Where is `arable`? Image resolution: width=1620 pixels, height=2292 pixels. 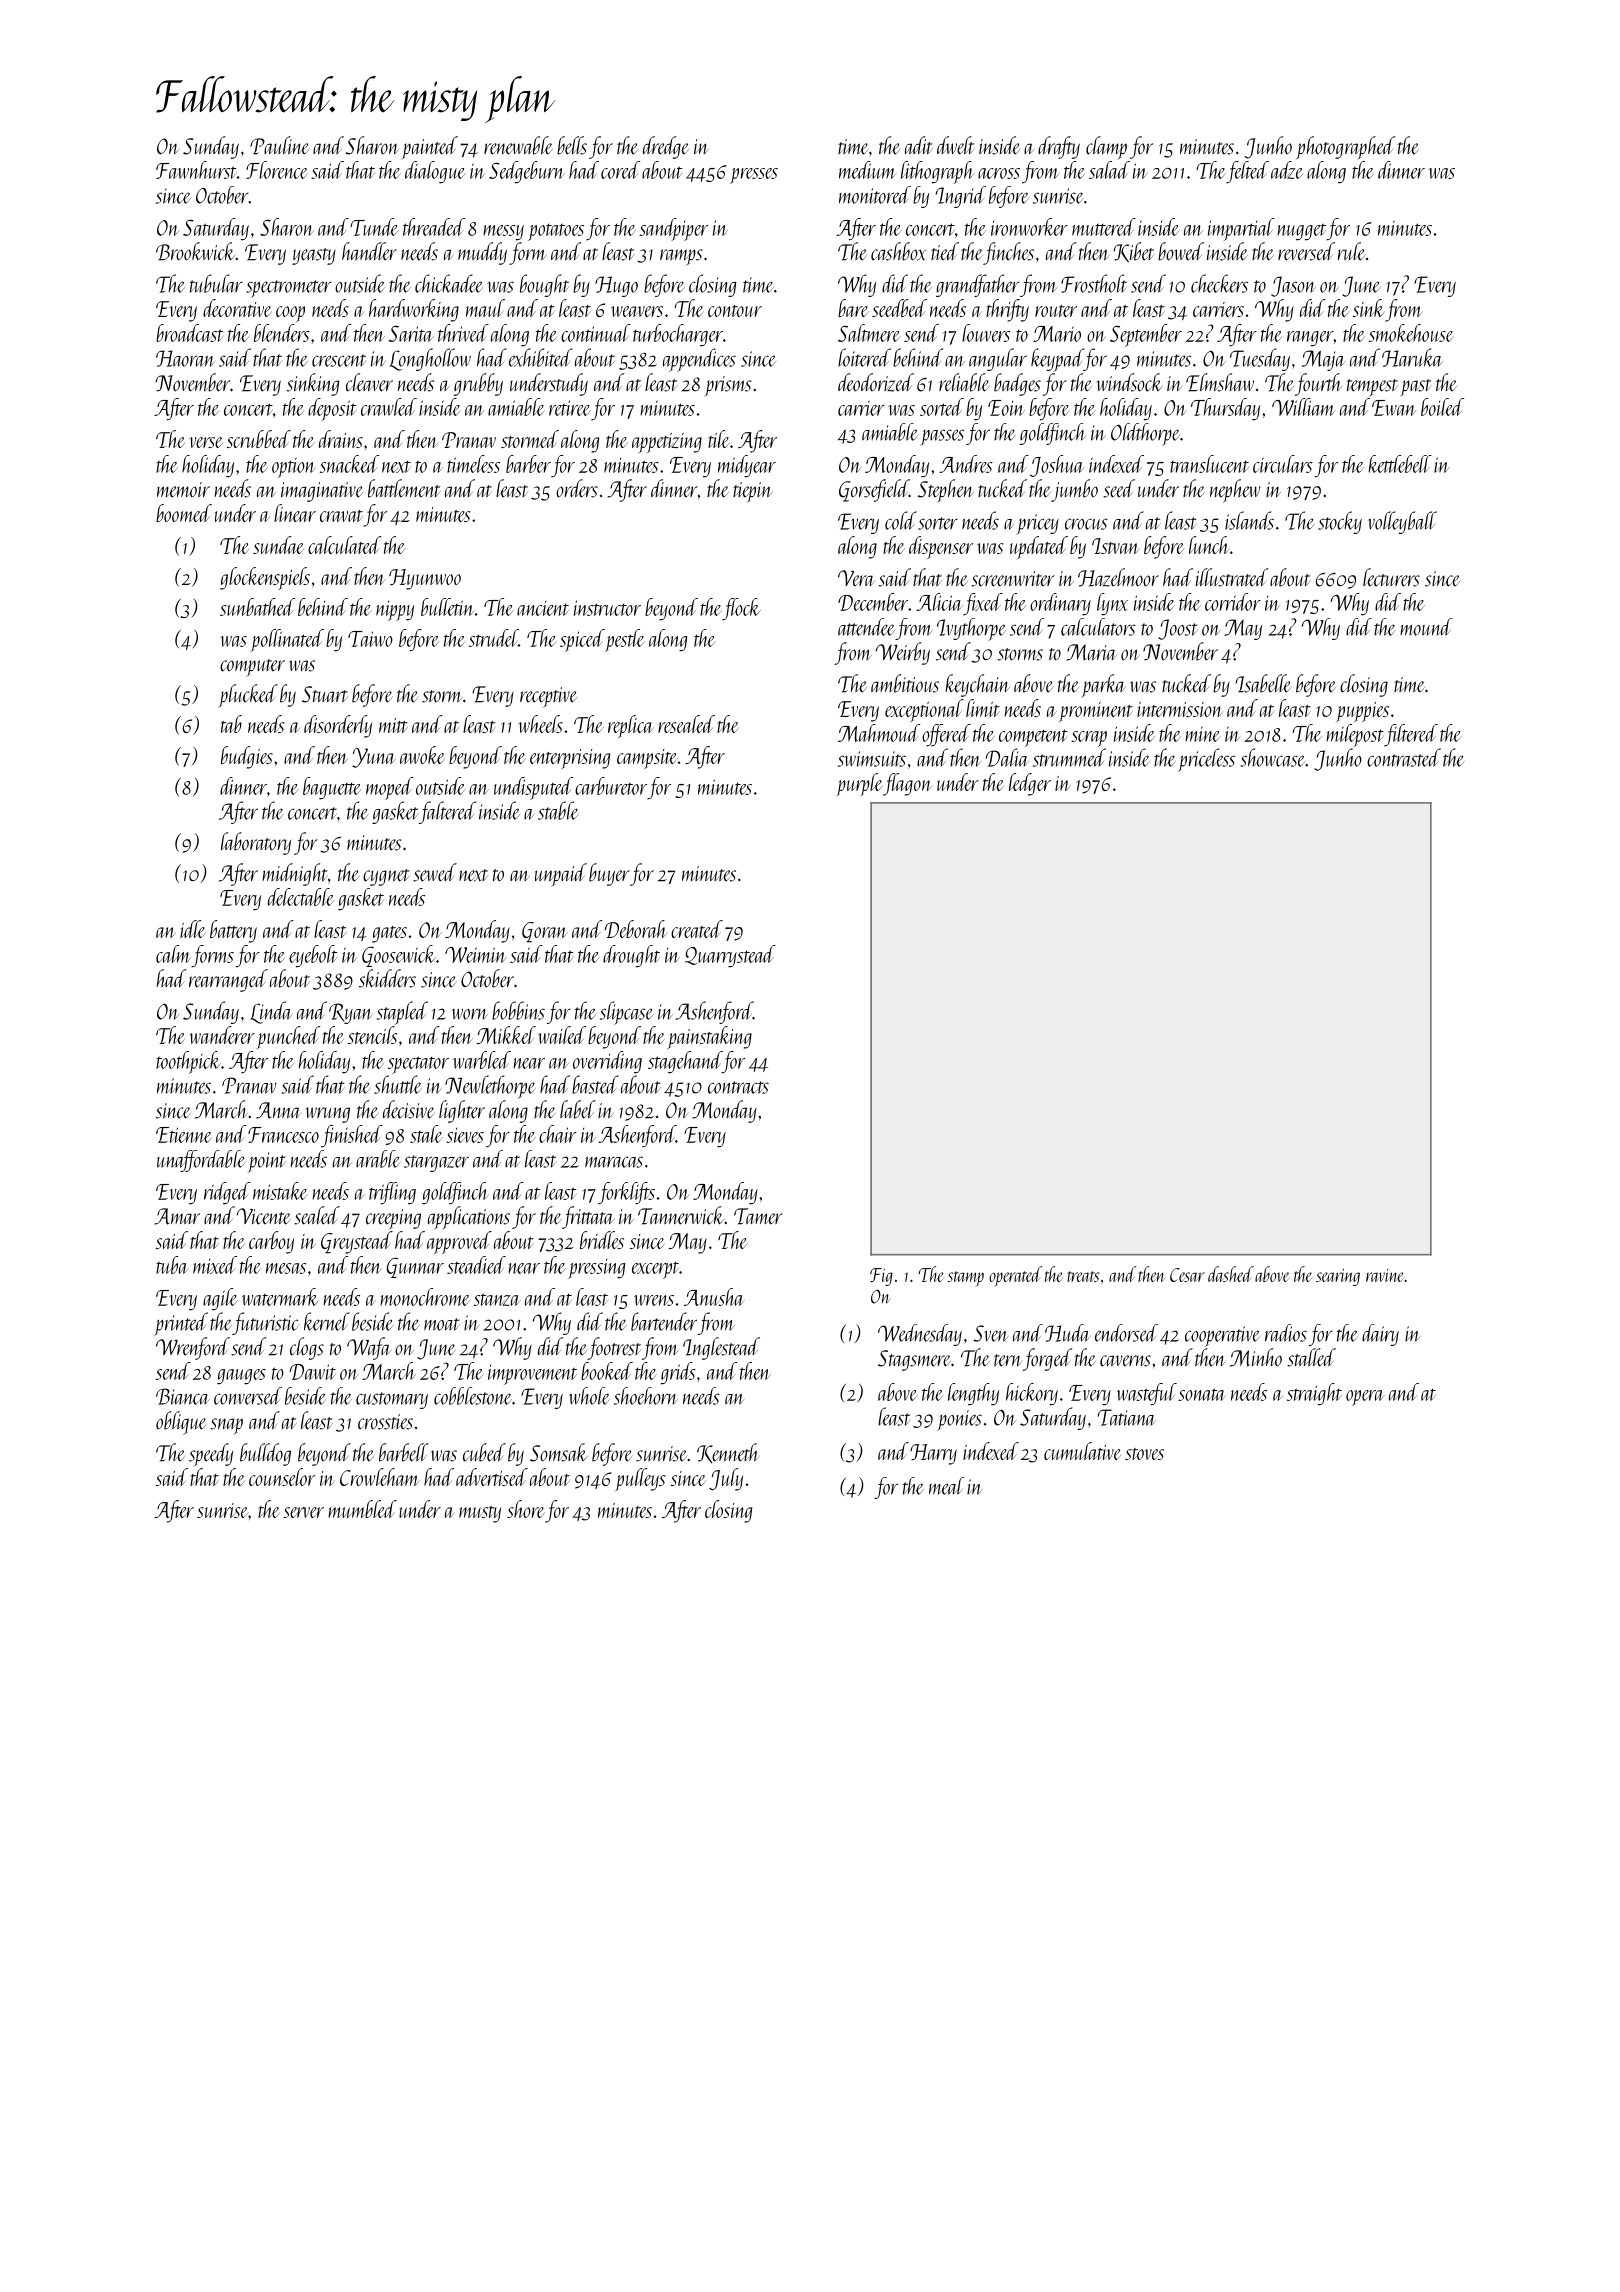
arable is located at coordinates (378, 1159).
